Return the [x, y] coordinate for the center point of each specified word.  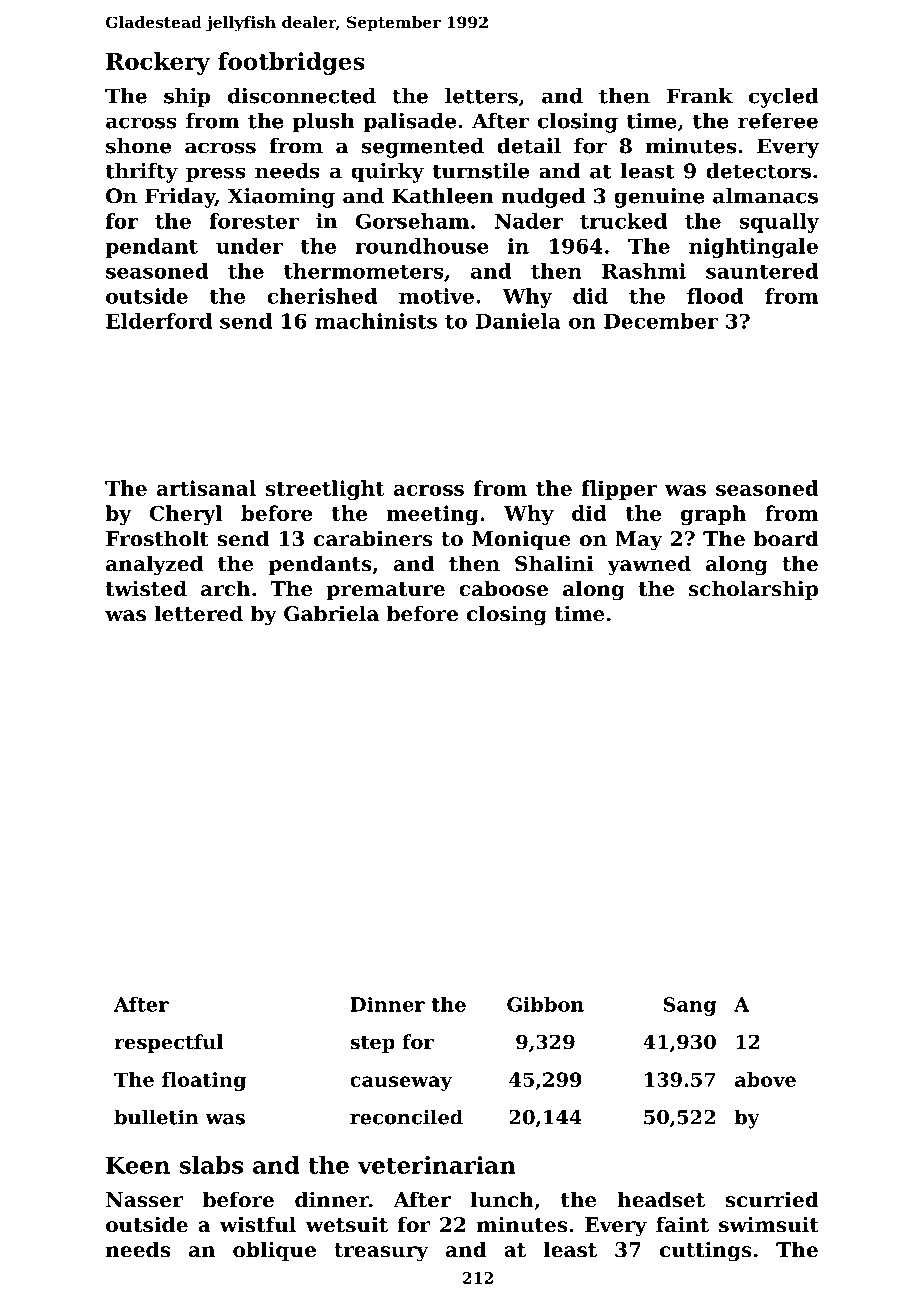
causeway [401, 1083]
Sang [690, 1006]
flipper [619, 490]
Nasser [144, 1200]
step [372, 1044]
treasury [381, 1252]
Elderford [159, 321]
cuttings [706, 1251]
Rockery [158, 63]
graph [713, 515]
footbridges [291, 63]
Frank [700, 96]
